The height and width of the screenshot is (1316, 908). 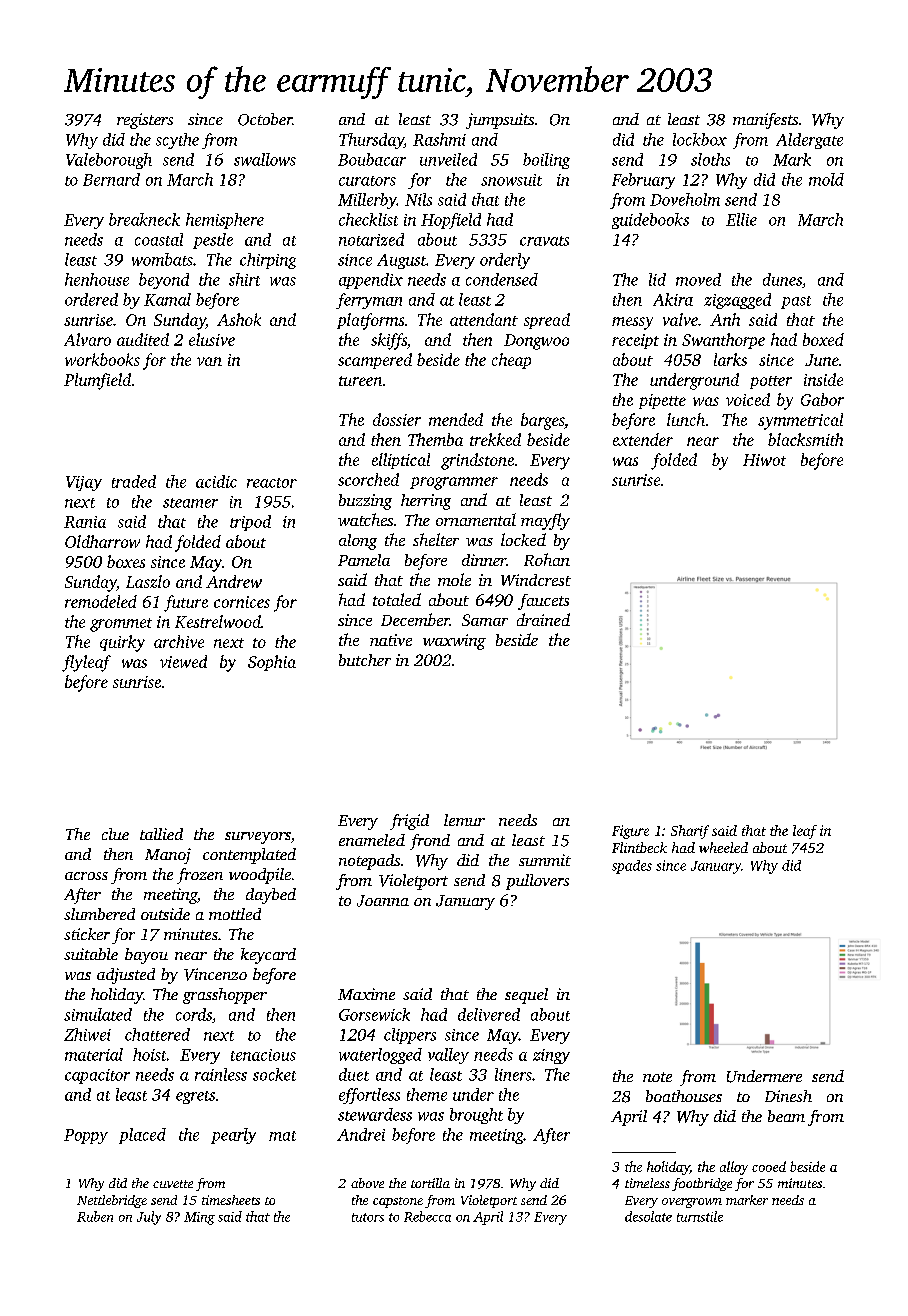 What do you see at coordinates (650, 221) in the screenshot?
I see `guidebooks` at bounding box center [650, 221].
